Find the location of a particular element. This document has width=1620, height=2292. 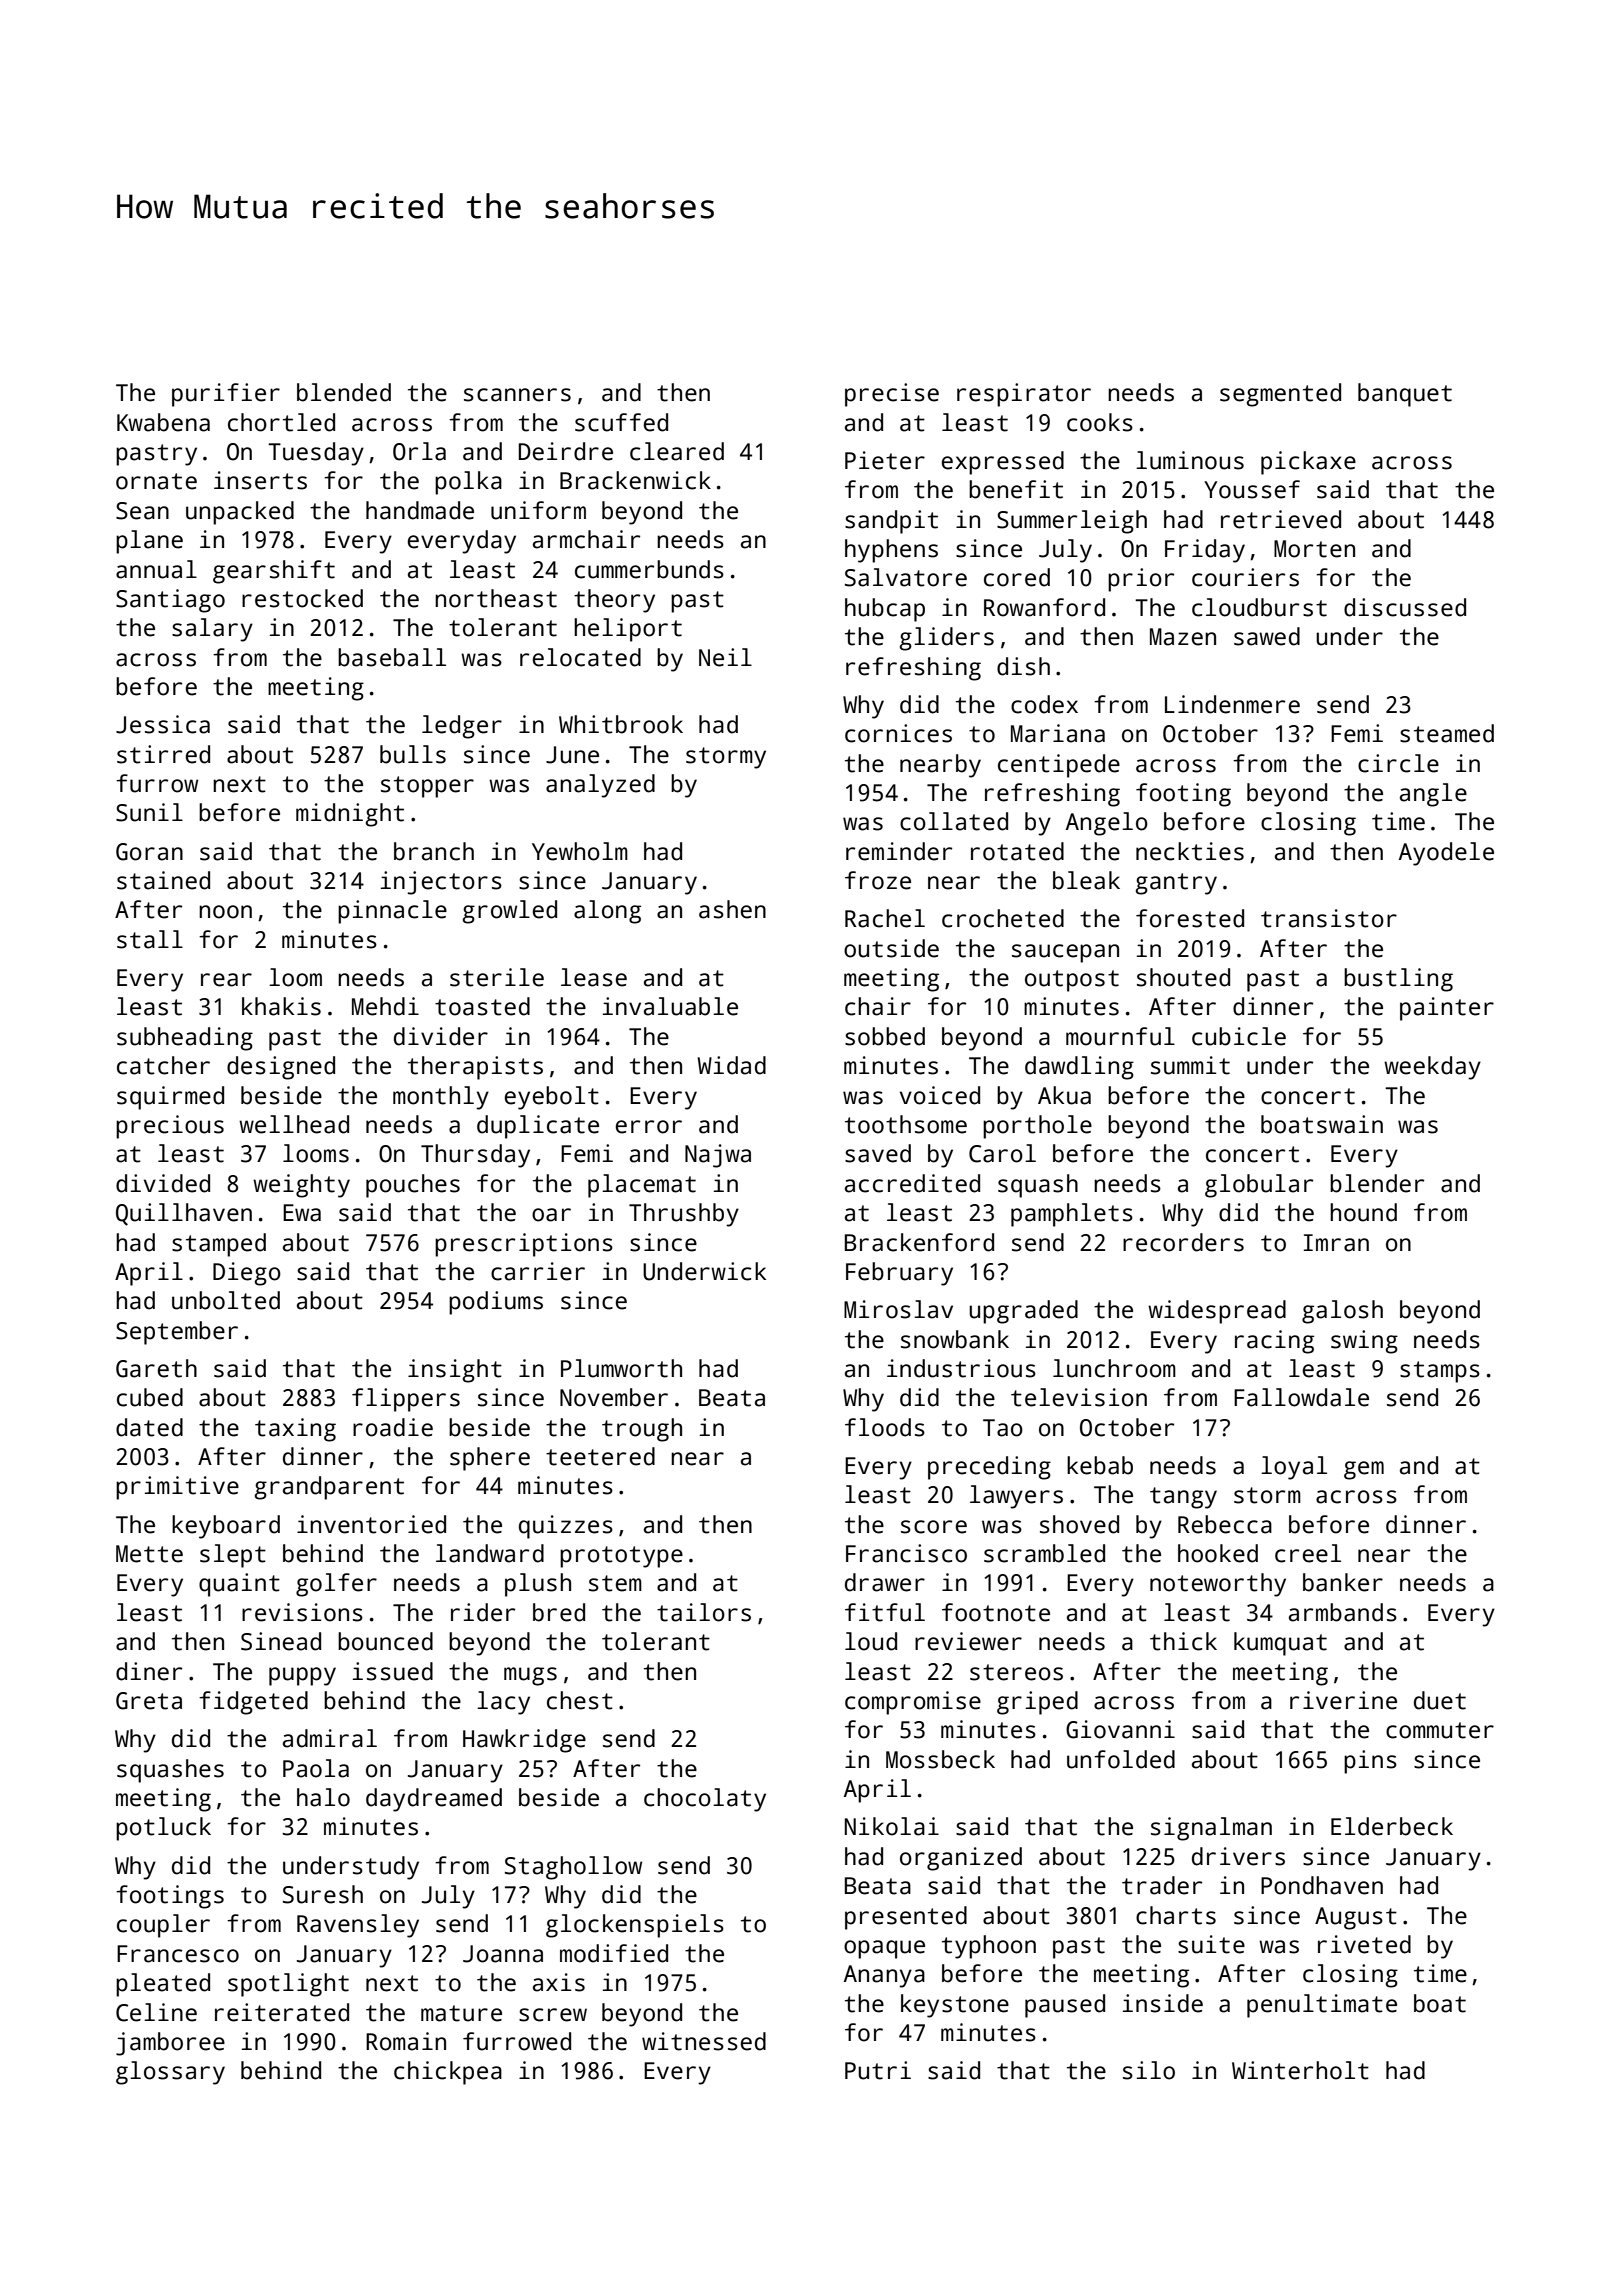

pickaxe is located at coordinates (1308, 463).
